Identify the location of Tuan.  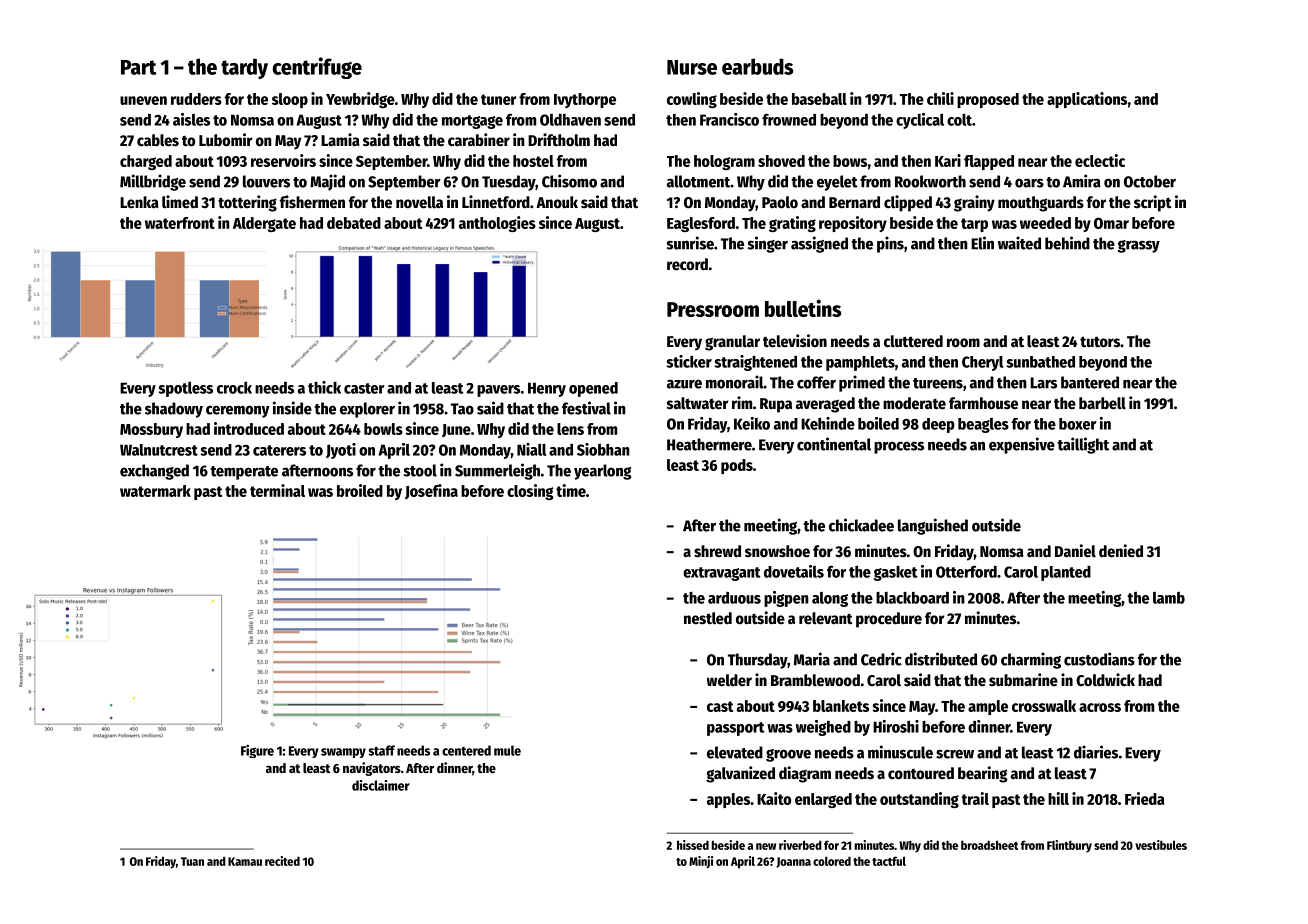
(192, 861).
